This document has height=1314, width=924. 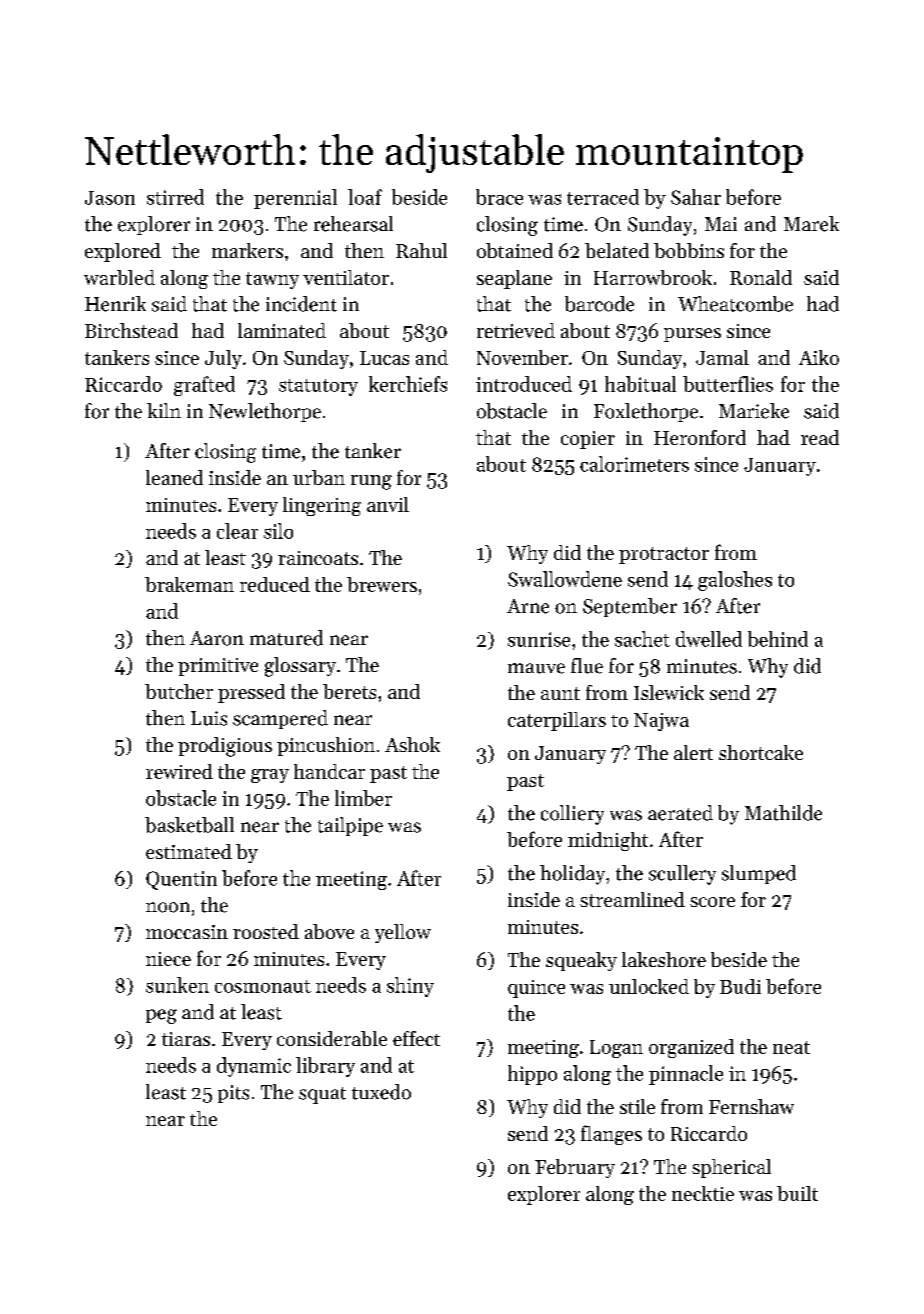 What do you see at coordinates (778, 639) in the document?
I see `behind` at bounding box center [778, 639].
